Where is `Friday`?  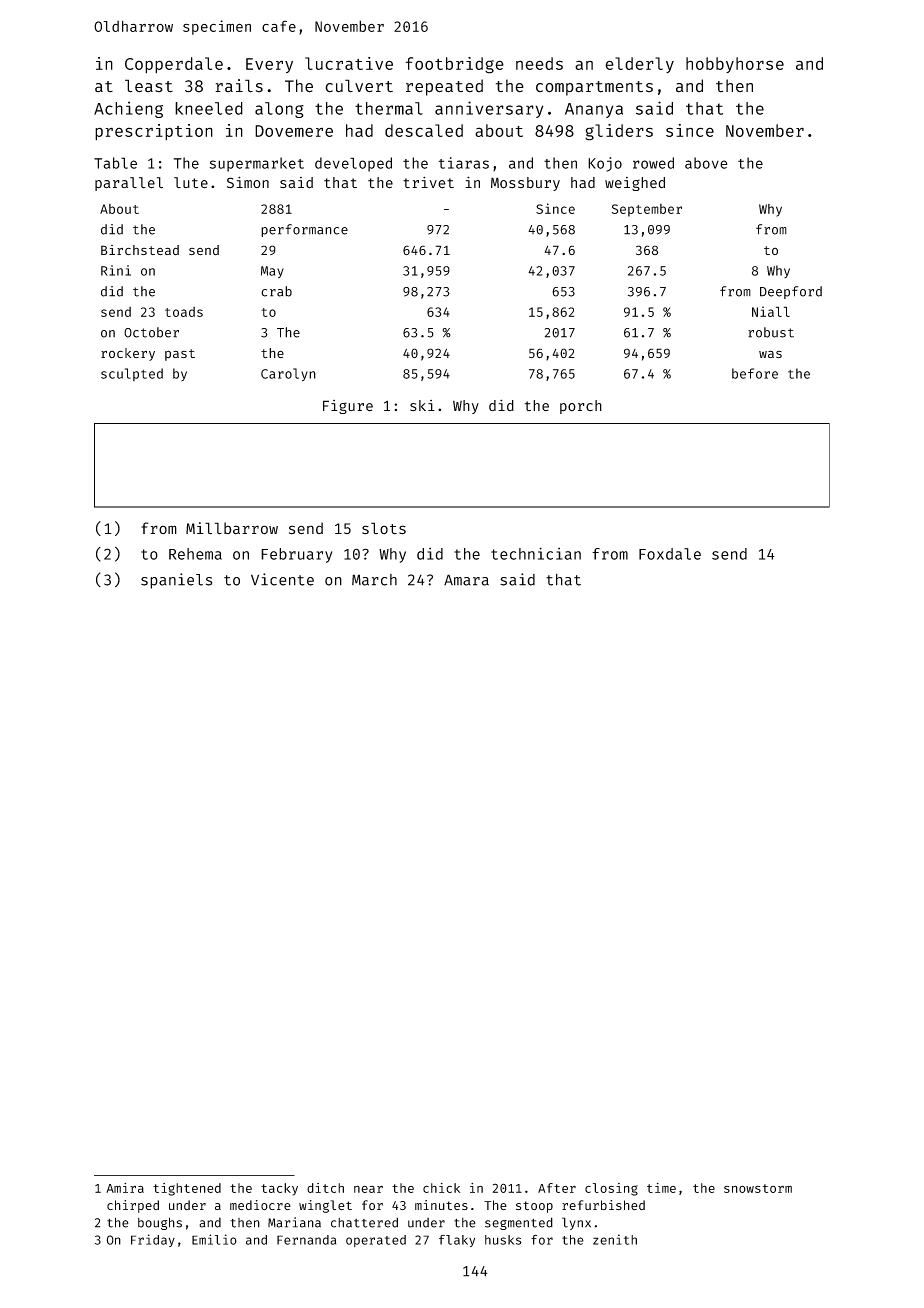 Friday is located at coordinates (153, 1240).
